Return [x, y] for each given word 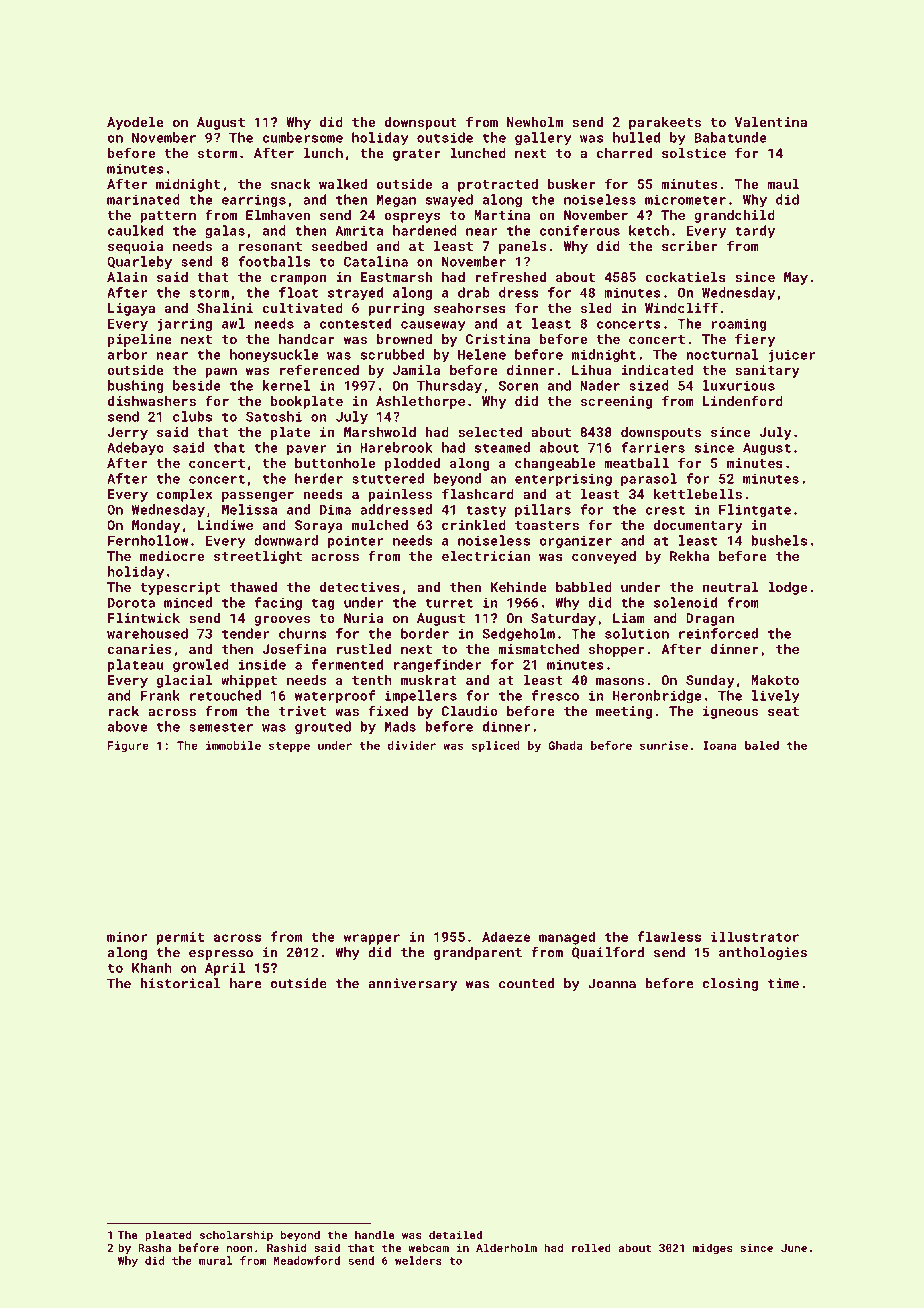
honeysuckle [274, 356]
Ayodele [135, 123]
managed [567, 938]
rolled [591, 1247]
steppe [289, 747]
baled [762, 745]
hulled [636, 137]
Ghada [566, 745]
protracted [498, 185]
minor [127, 937]
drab [474, 292]
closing [730, 984]
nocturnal [722, 354]
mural [215, 1260]
